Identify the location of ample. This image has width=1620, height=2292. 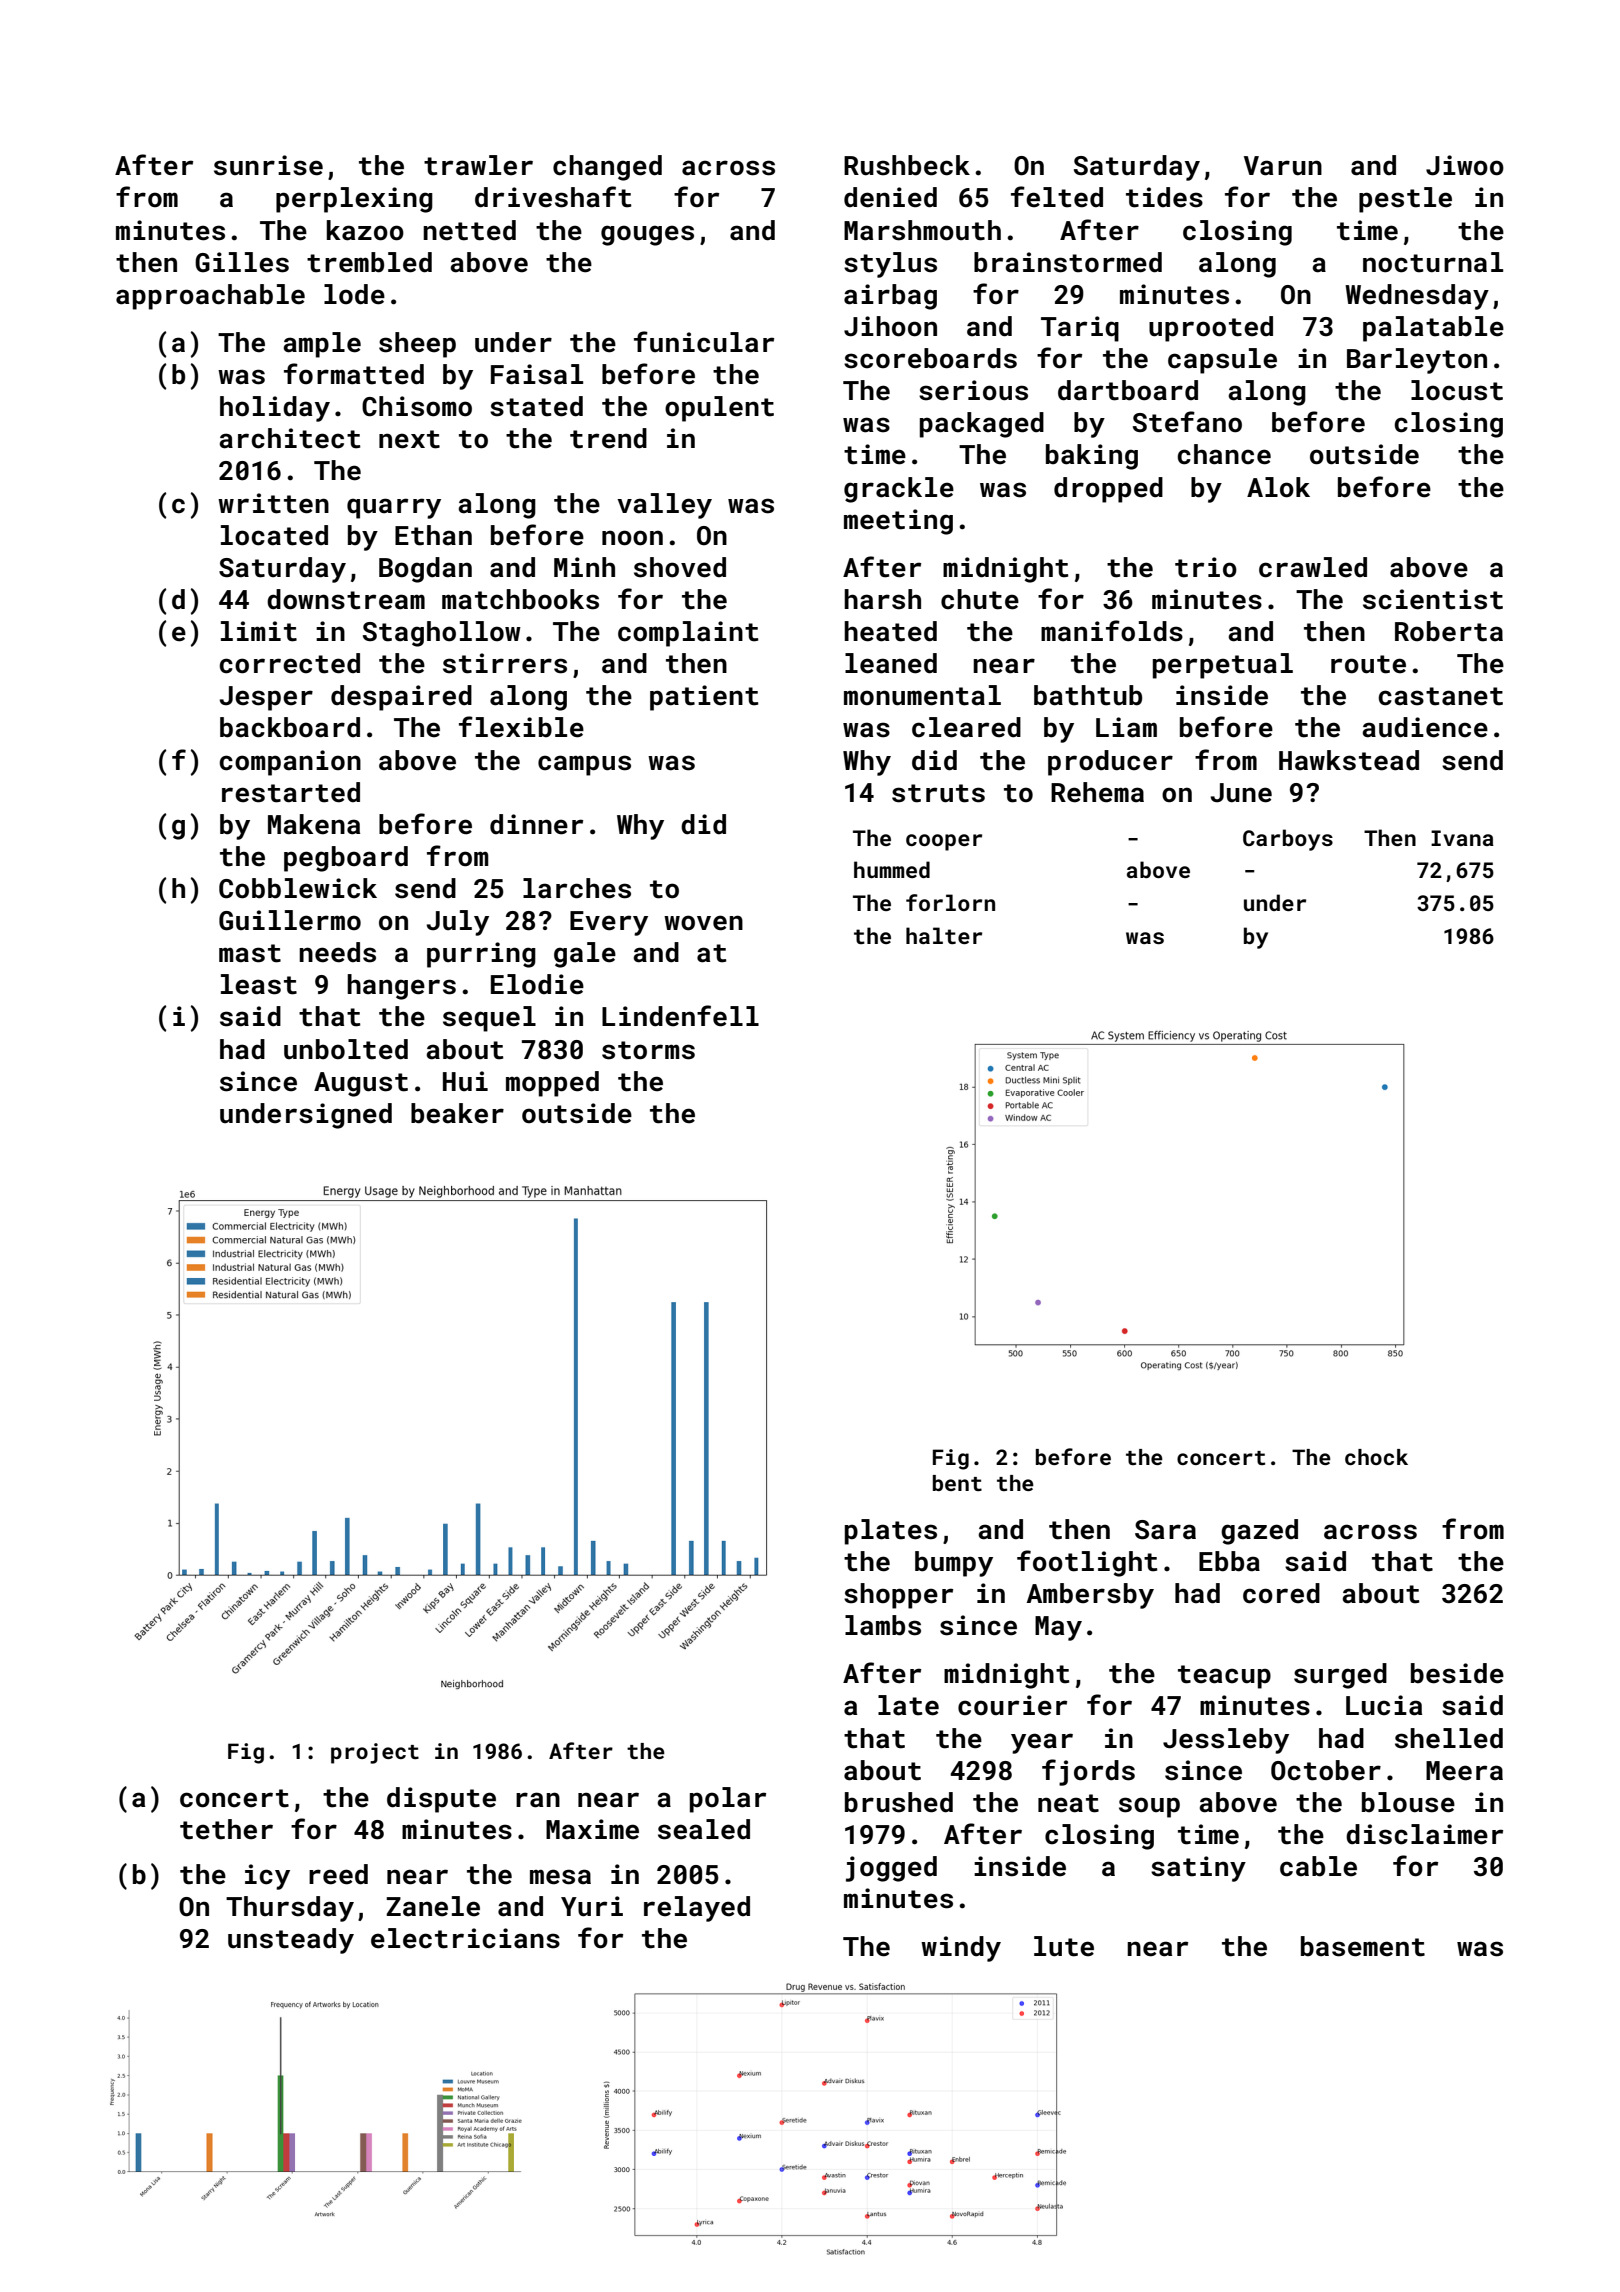
(322, 345).
